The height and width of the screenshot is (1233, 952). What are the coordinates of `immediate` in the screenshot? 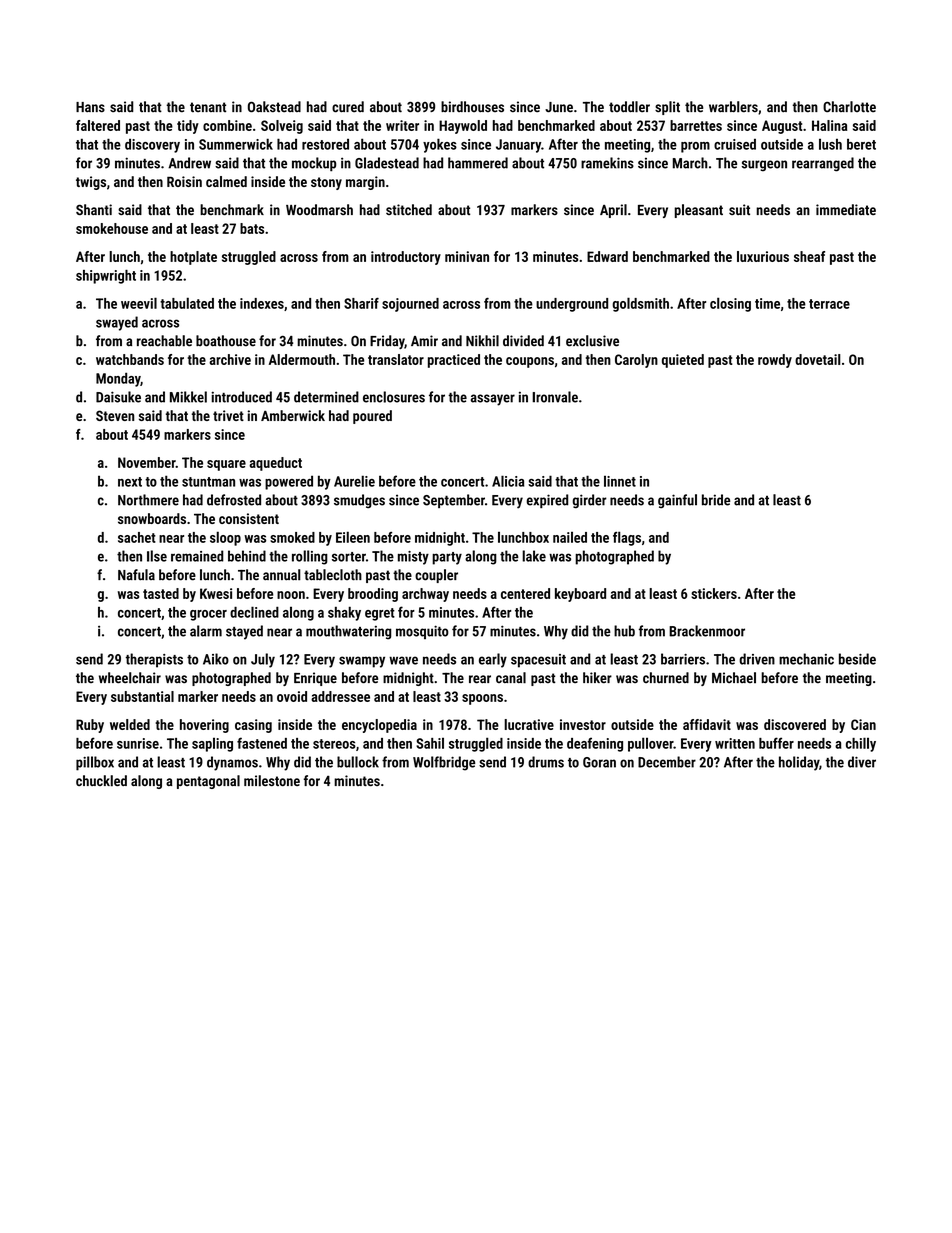 It's located at (846, 209).
